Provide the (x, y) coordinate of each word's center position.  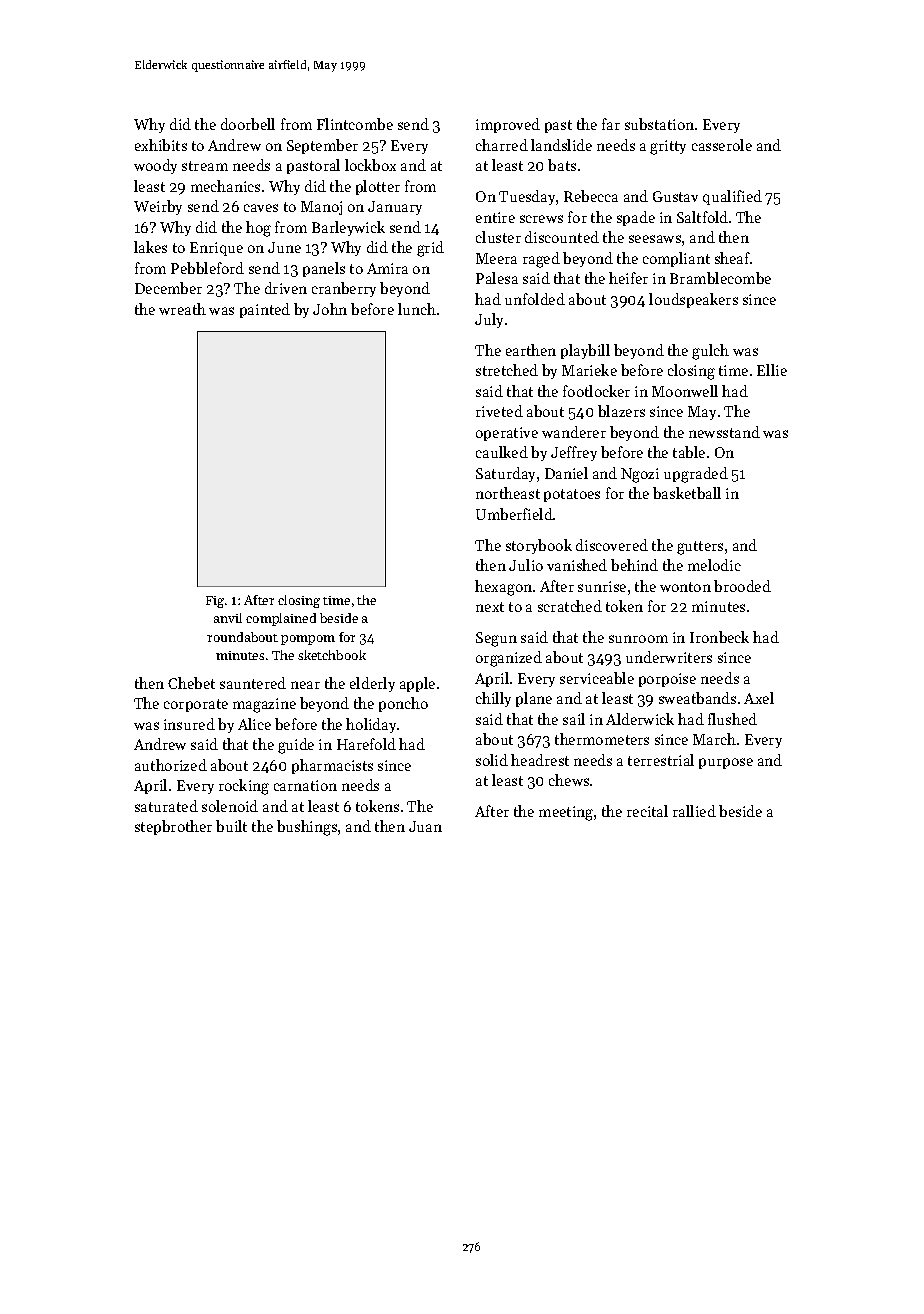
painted (265, 310)
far (611, 124)
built (231, 826)
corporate (196, 705)
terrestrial (661, 760)
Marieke (589, 370)
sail (574, 719)
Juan (425, 826)
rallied (694, 811)
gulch (710, 352)
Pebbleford (207, 268)
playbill (585, 351)
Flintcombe (355, 124)
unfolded (535, 299)
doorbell (248, 124)
